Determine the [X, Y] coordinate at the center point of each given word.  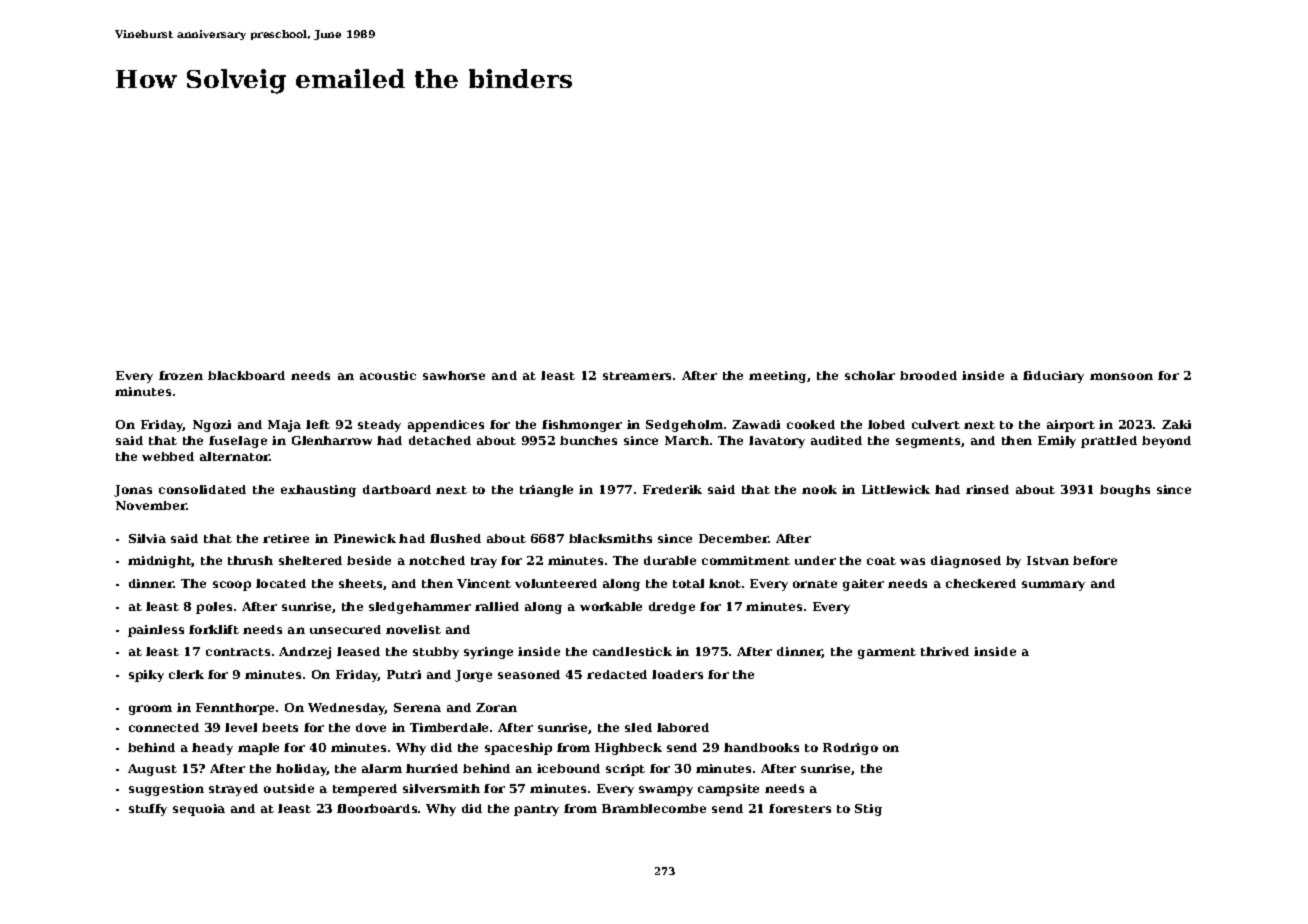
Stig [868, 810]
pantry [536, 810]
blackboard [246, 375]
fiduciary [1053, 377]
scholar [870, 375]
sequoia [199, 810]
